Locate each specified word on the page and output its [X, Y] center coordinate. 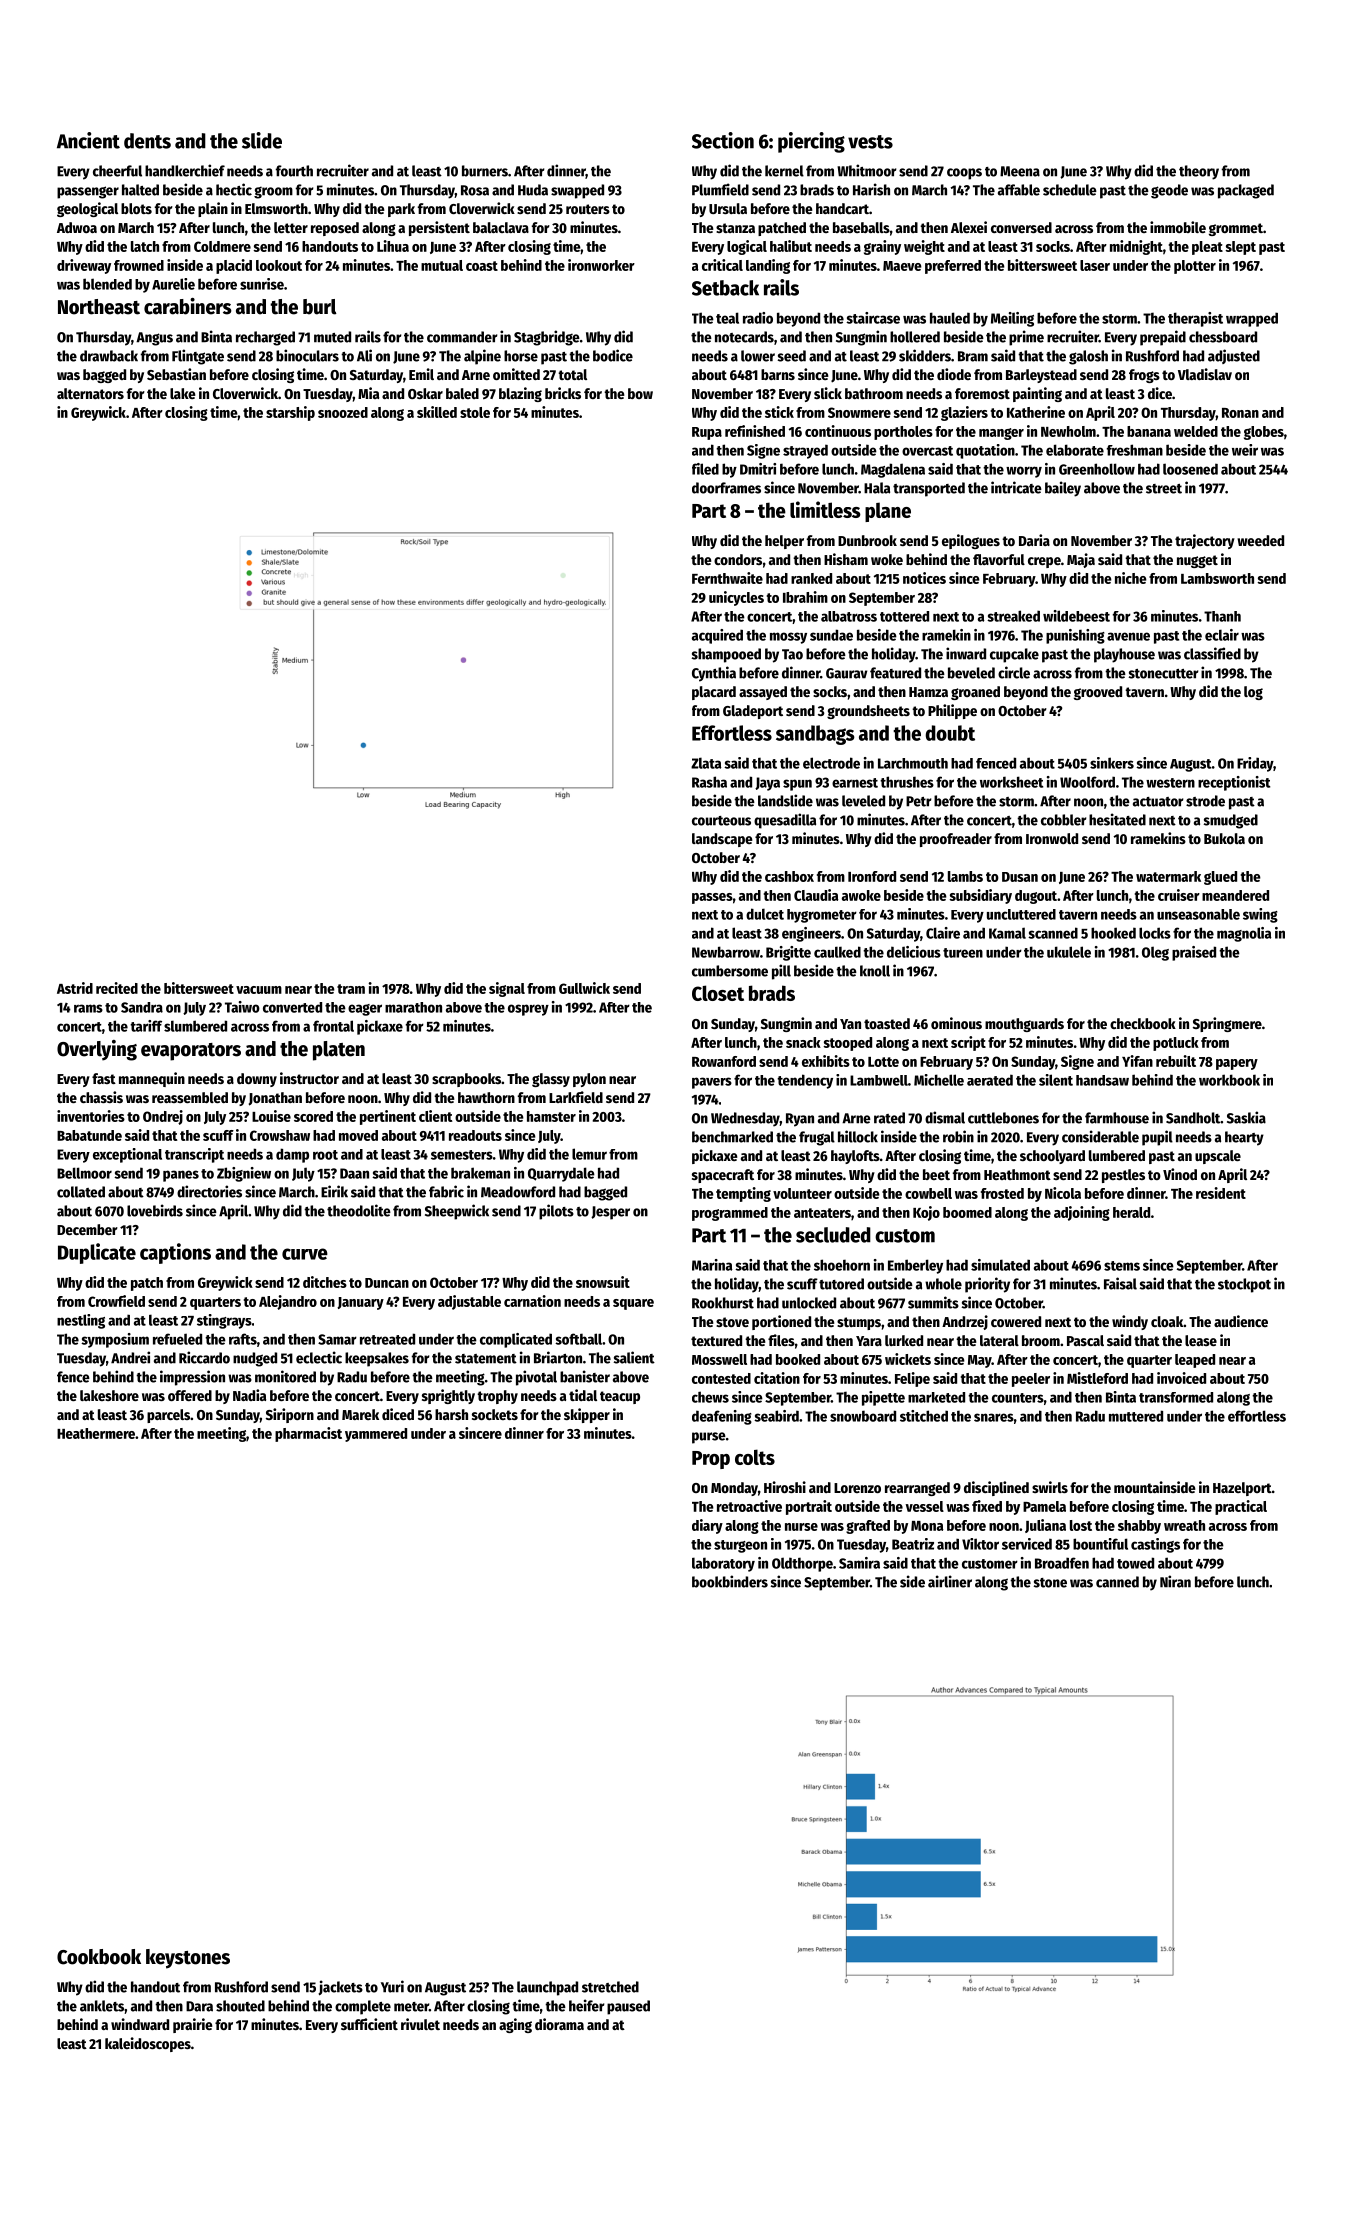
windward [140, 2024]
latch [145, 246]
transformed [1176, 1397]
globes [1264, 433]
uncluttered [1021, 914]
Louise [271, 1116]
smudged [1231, 821]
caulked [837, 952]
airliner [950, 1581]
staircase [873, 318]
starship [290, 413]
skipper [587, 1415]
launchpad [547, 1988]
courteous [721, 821]
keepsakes [377, 1359]
